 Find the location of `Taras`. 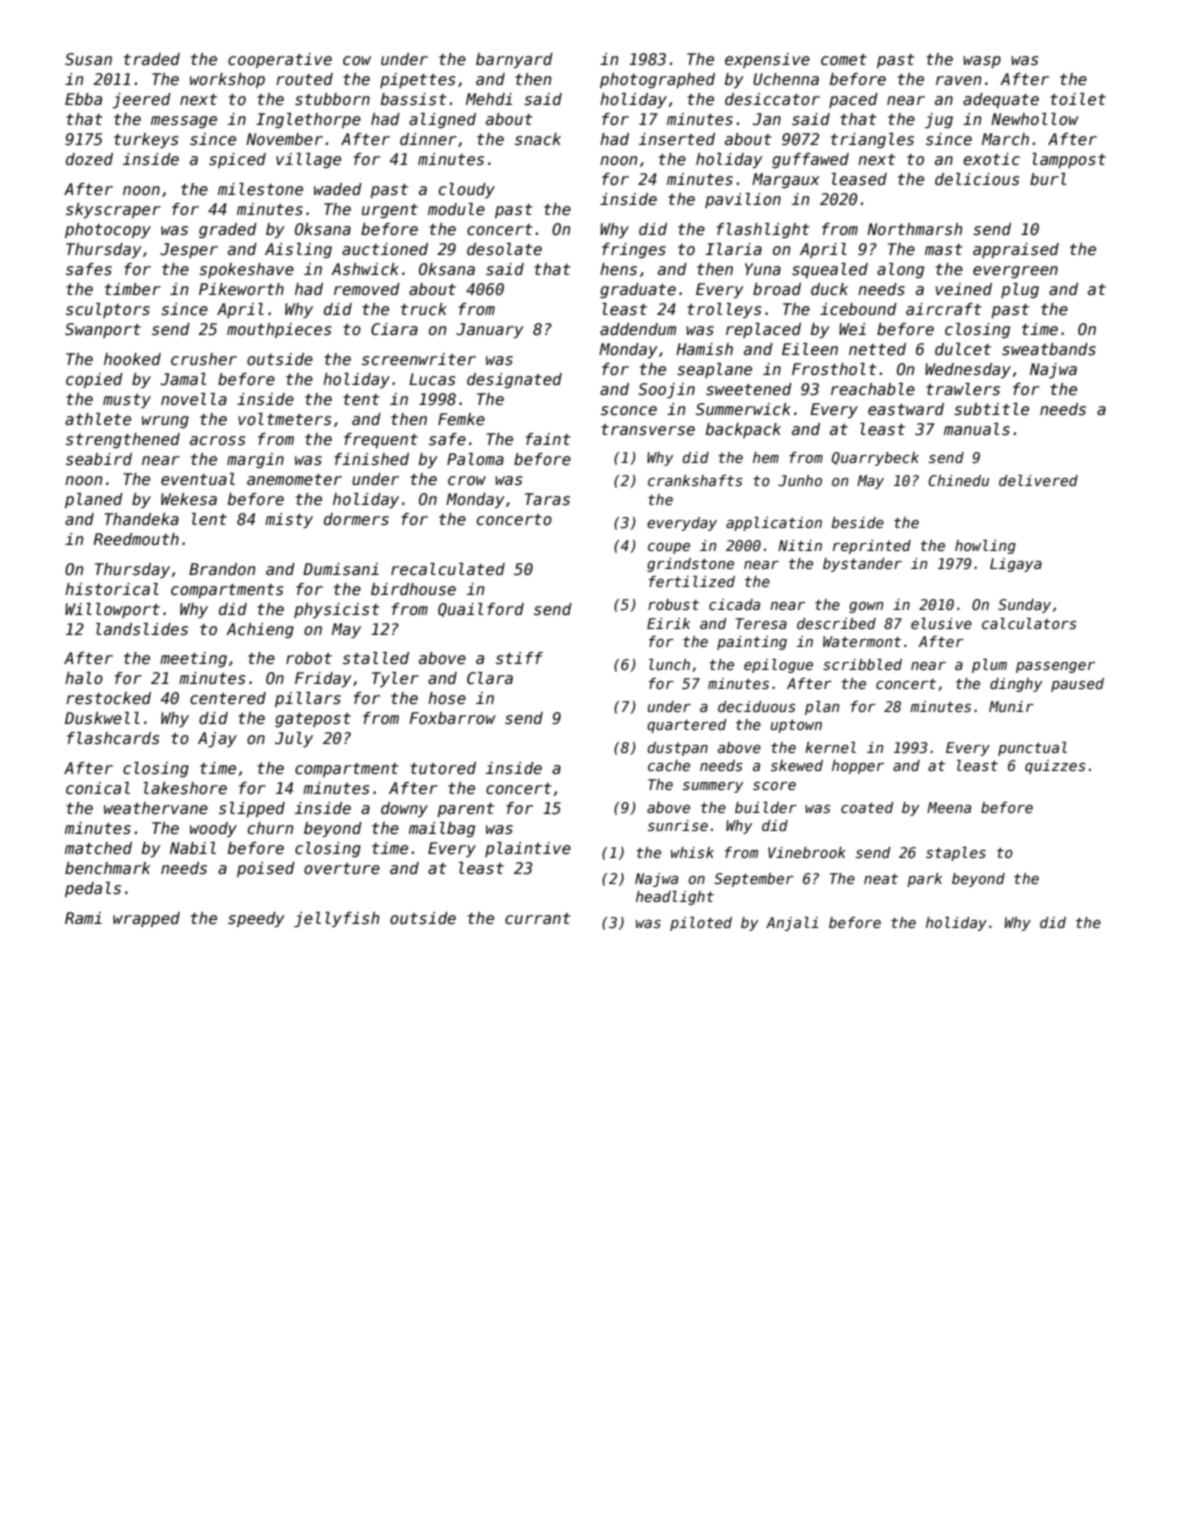

Taras is located at coordinates (547, 499).
